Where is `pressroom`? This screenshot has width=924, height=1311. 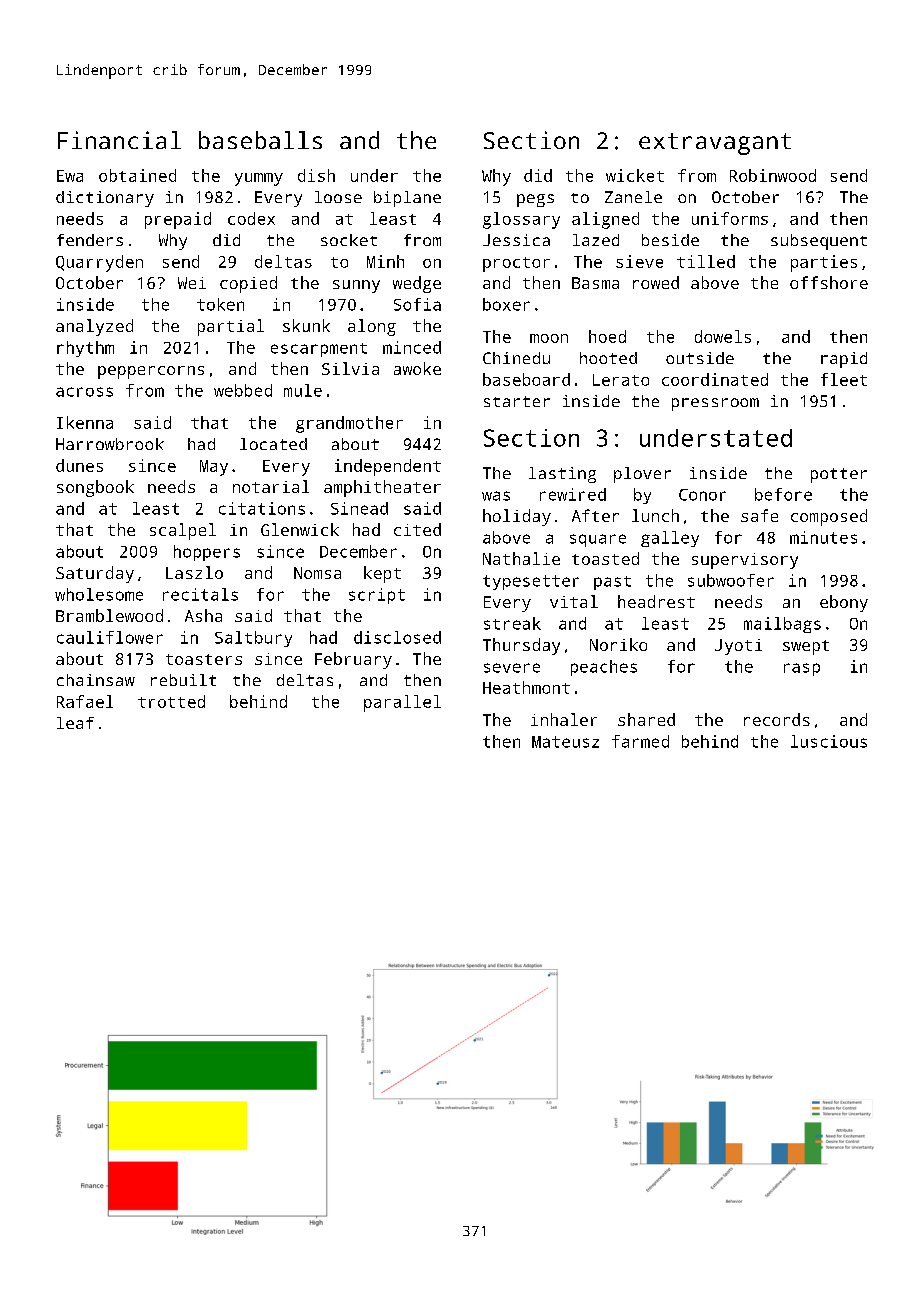 pressroom is located at coordinates (715, 404).
